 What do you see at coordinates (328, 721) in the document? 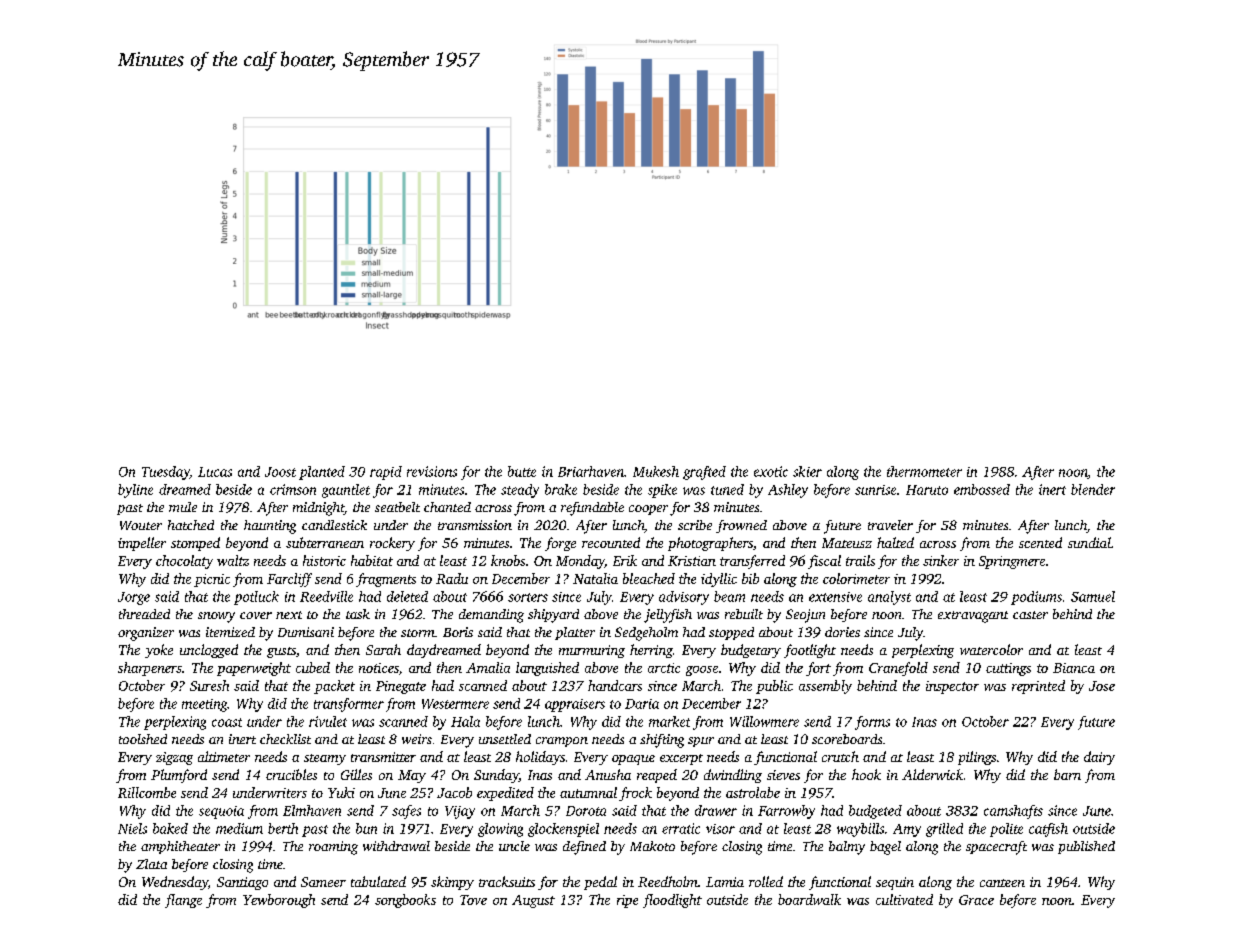
I see `rivulet` at bounding box center [328, 721].
